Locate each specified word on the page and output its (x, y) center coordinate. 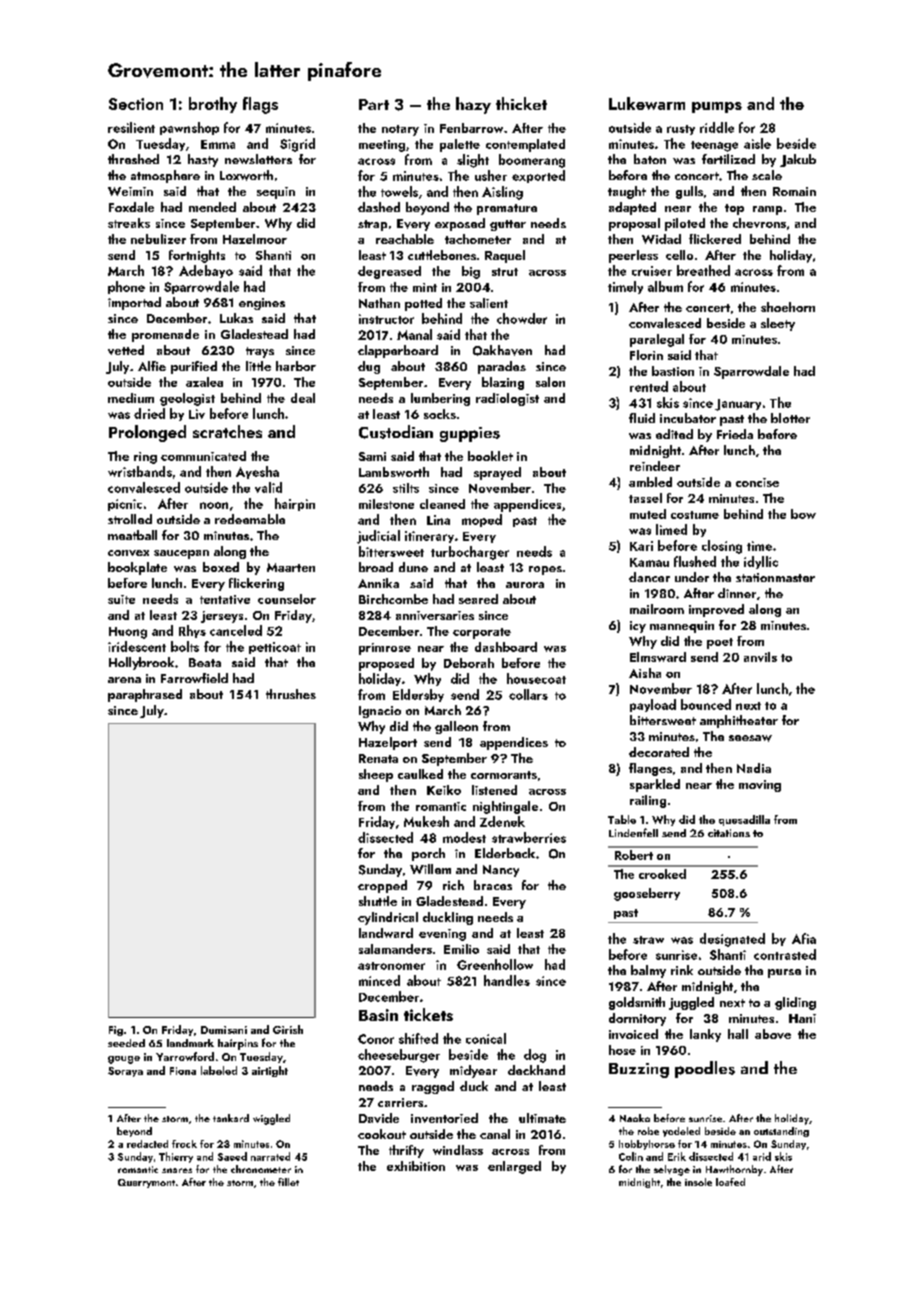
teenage (714, 146)
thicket (521, 103)
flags (260, 105)
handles (507, 980)
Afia (804, 938)
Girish (288, 1029)
